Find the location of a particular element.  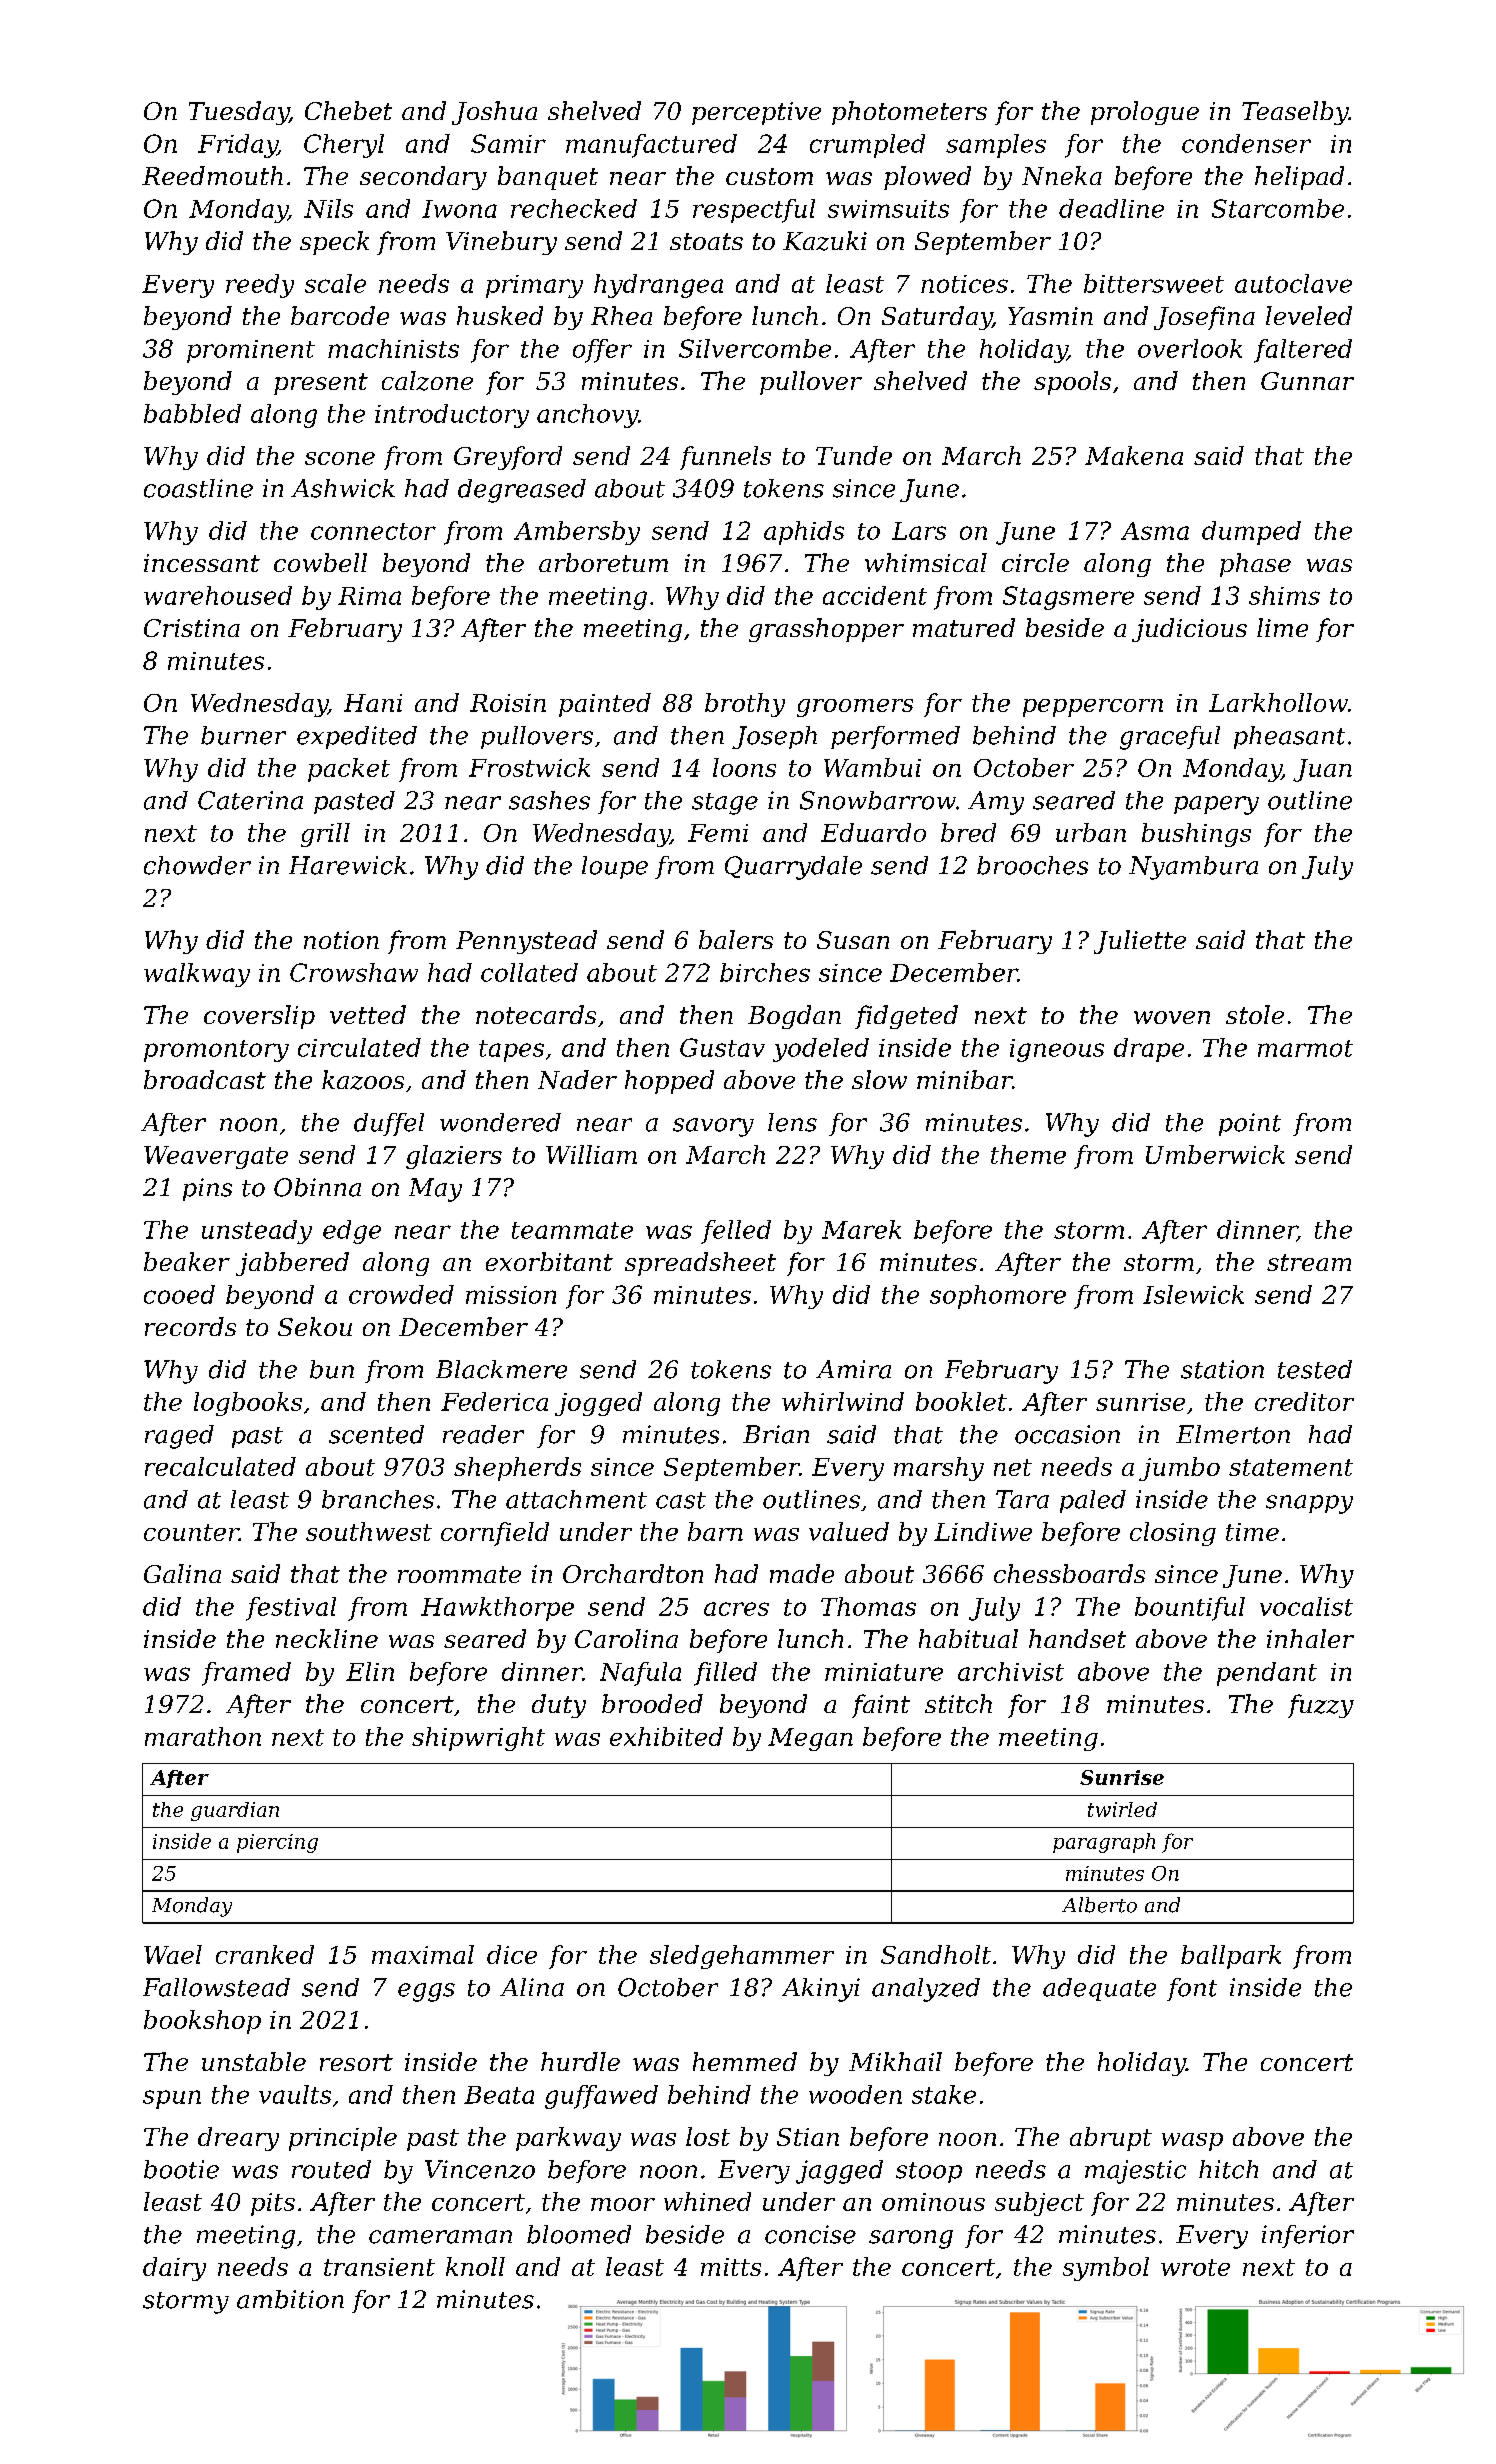

Kazuki is located at coordinates (825, 241).
